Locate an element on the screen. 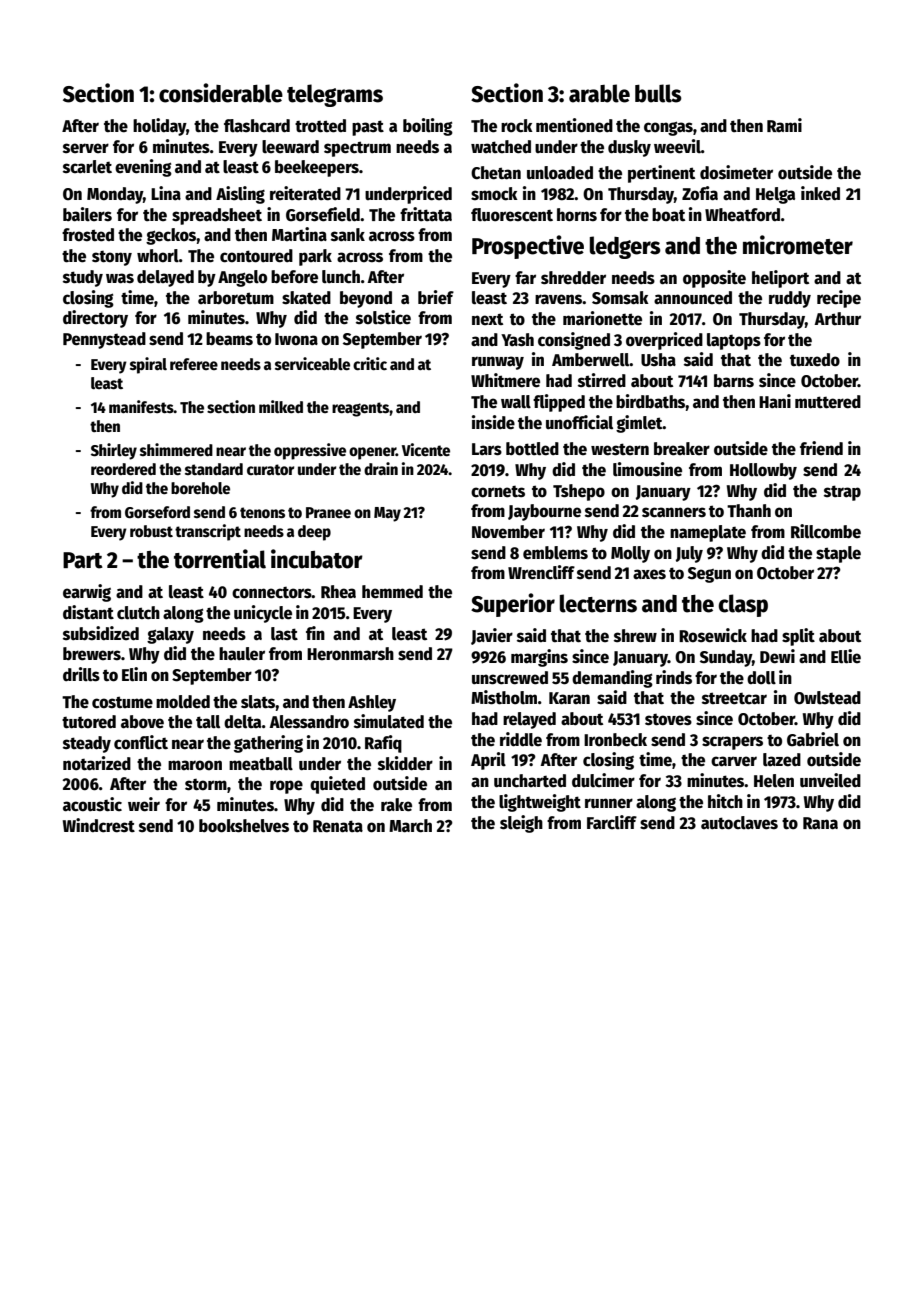  Rami is located at coordinates (784, 125).
